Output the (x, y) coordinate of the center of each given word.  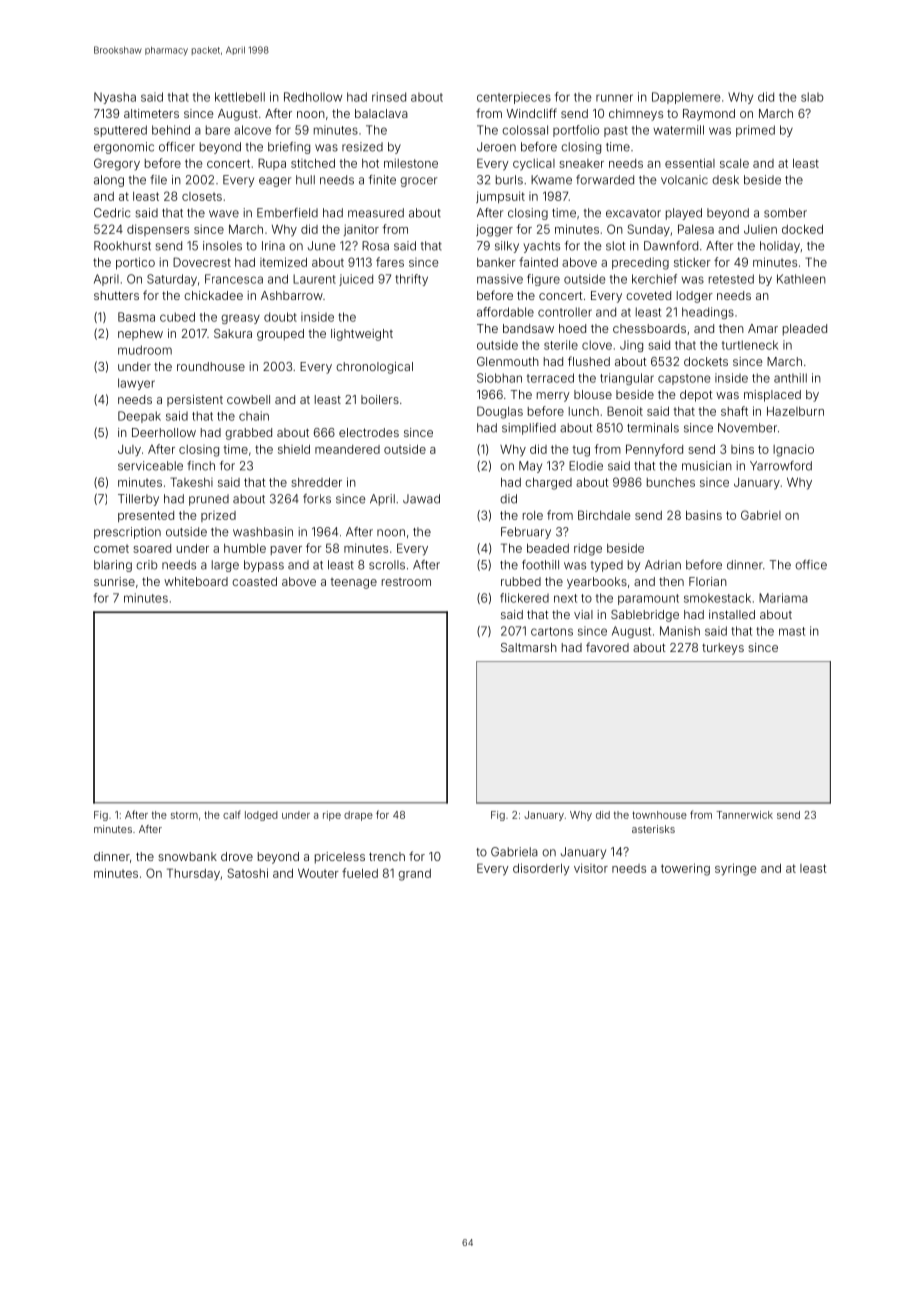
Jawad (421, 499)
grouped (280, 335)
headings (708, 313)
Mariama (783, 598)
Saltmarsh (529, 647)
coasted (254, 581)
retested (731, 279)
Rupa (272, 164)
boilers (380, 399)
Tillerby (138, 500)
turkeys (723, 649)
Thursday (193, 874)
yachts (541, 247)
